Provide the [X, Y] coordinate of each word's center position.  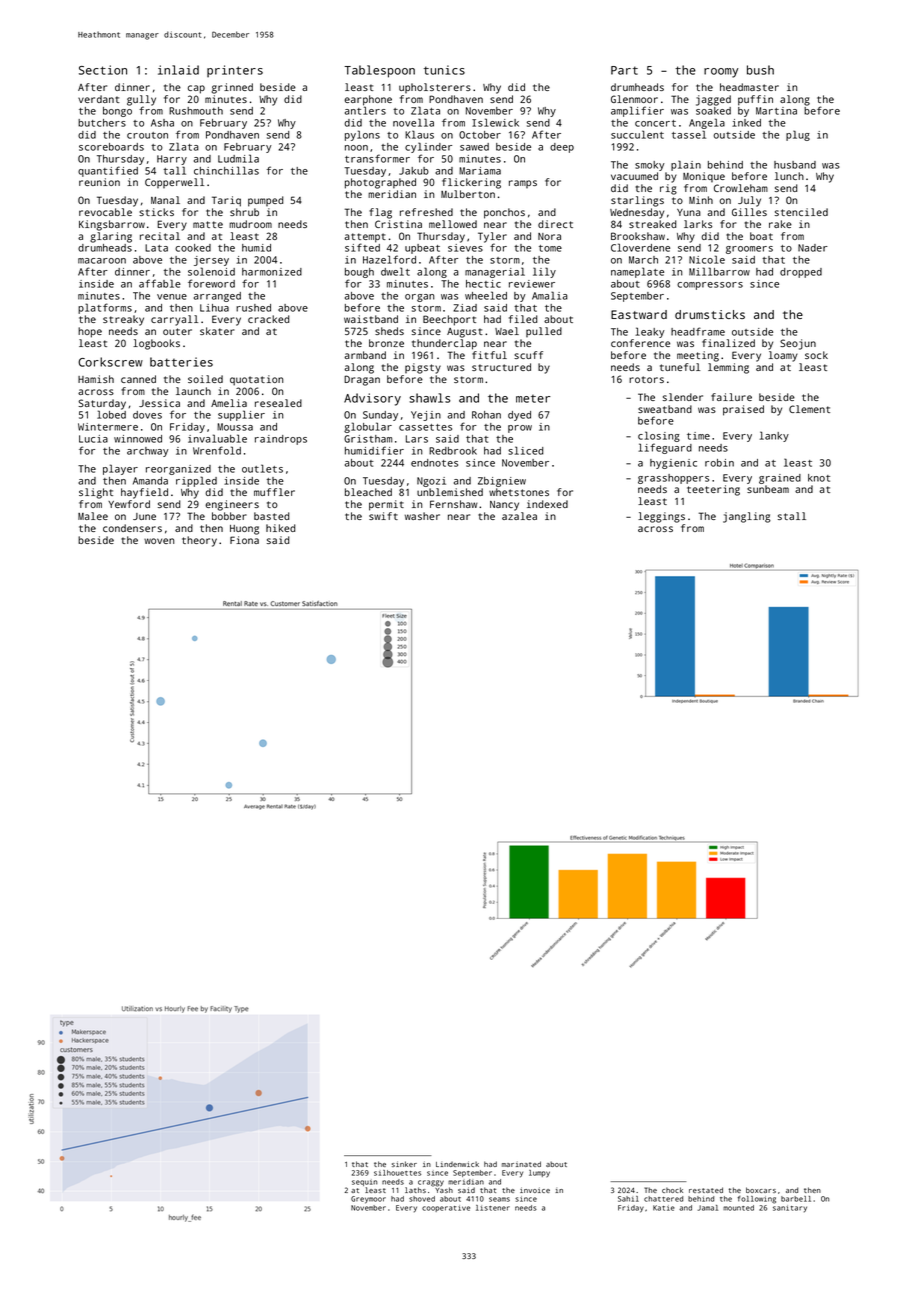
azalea [519, 516]
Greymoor [368, 1200]
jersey [211, 261]
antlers [365, 110]
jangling [747, 517]
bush [760, 70]
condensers [132, 528]
